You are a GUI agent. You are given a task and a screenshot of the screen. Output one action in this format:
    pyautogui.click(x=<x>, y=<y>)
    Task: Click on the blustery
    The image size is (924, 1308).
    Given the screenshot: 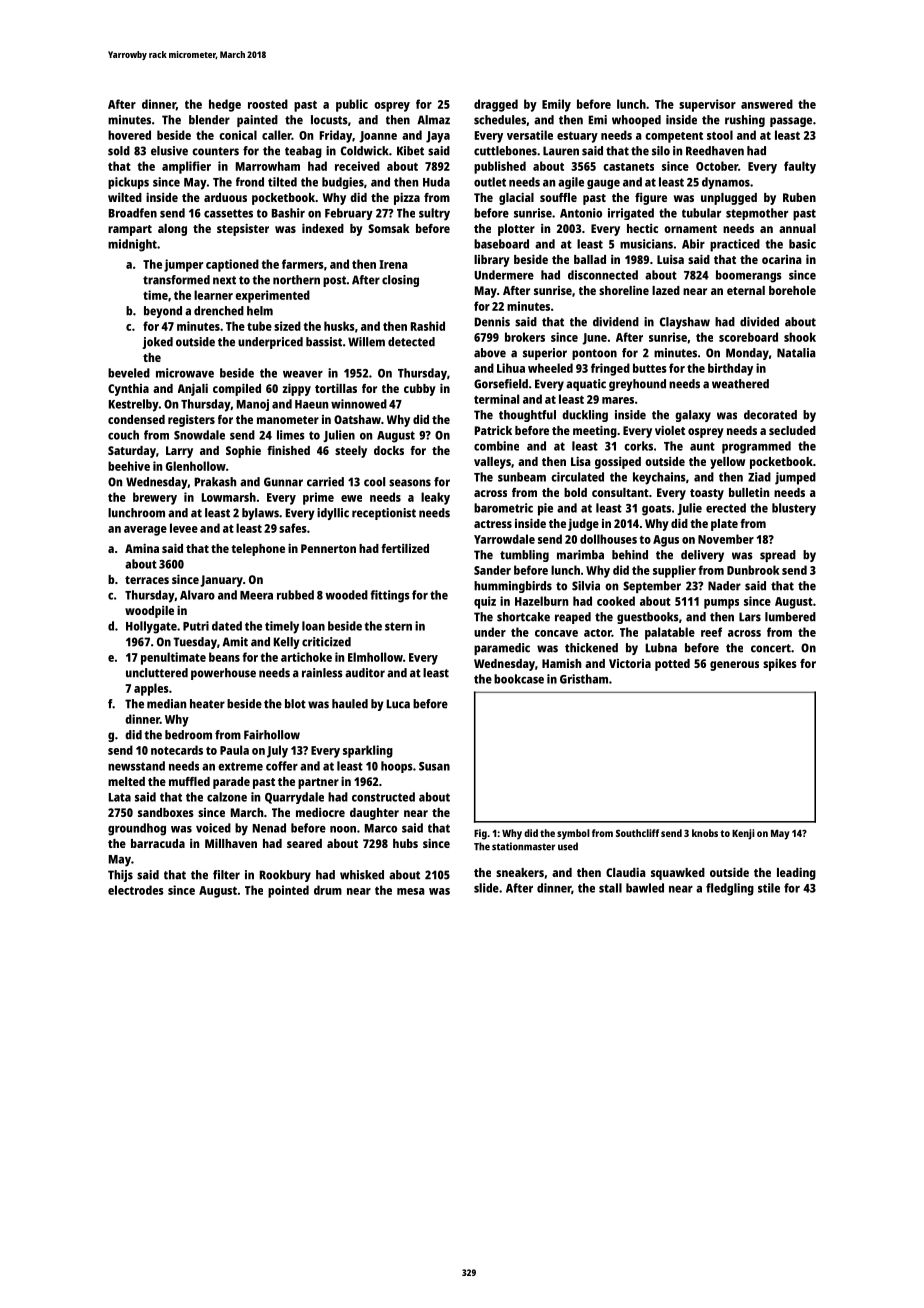 What is the action you would take?
    pyautogui.click(x=794, y=509)
